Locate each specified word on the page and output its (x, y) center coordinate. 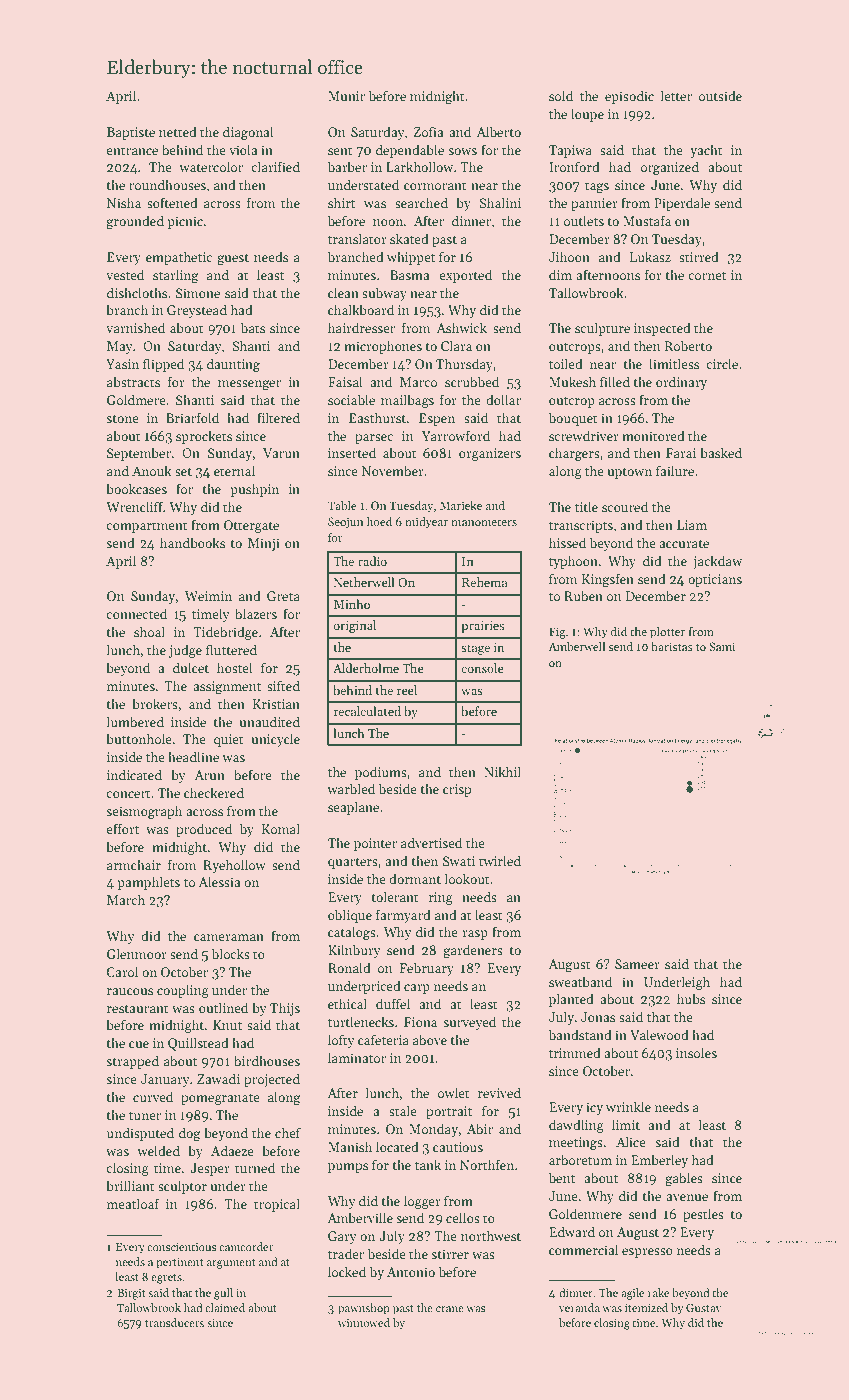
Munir (346, 96)
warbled (351, 788)
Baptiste (131, 133)
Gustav (704, 1307)
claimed (225, 1307)
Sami (722, 646)
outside (720, 95)
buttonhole (139, 738)
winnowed (364, 1322)
